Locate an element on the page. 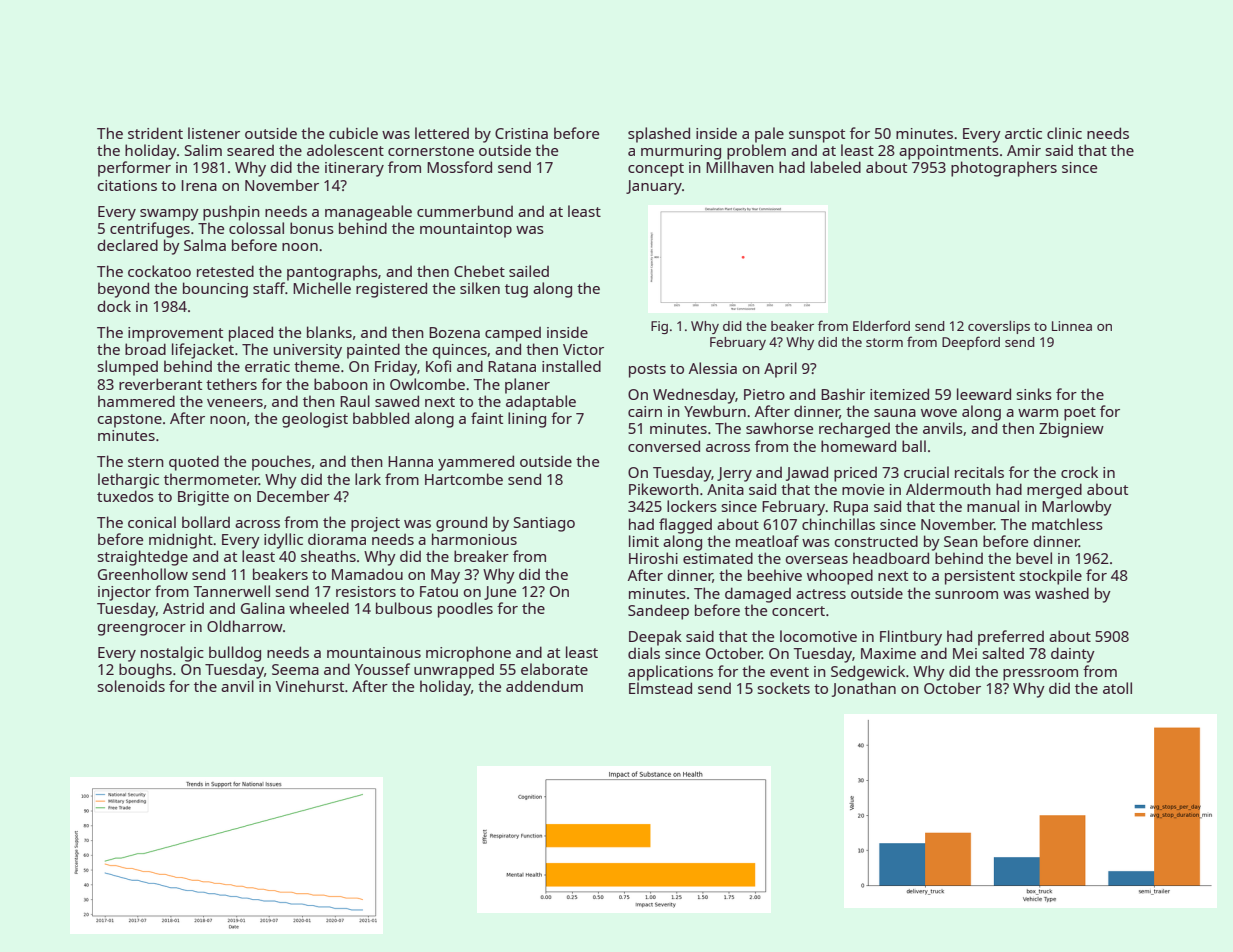  Michelle is located at coordinates (322, 288).
